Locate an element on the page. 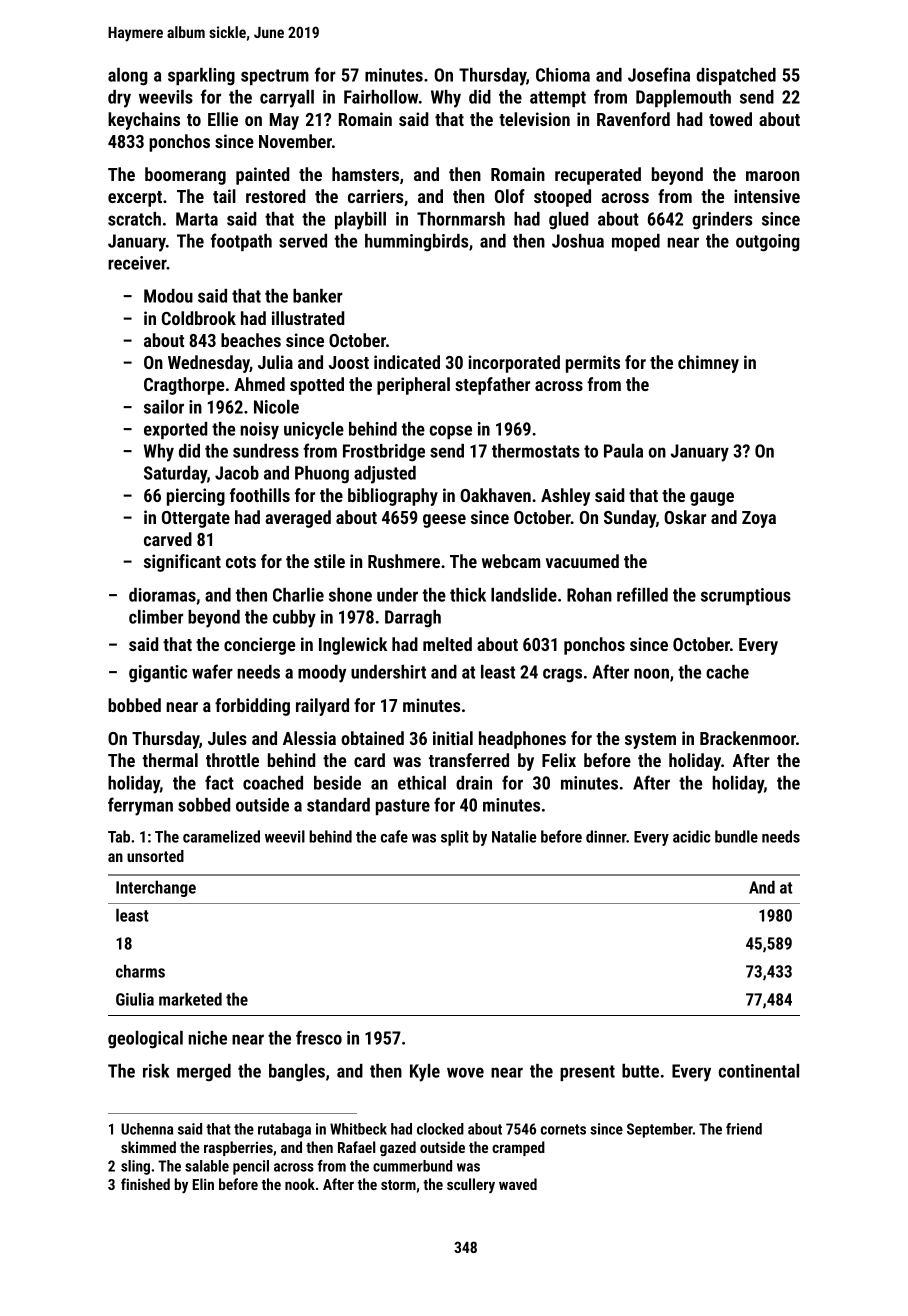  scullery is located at coordinates (471, 1185).
